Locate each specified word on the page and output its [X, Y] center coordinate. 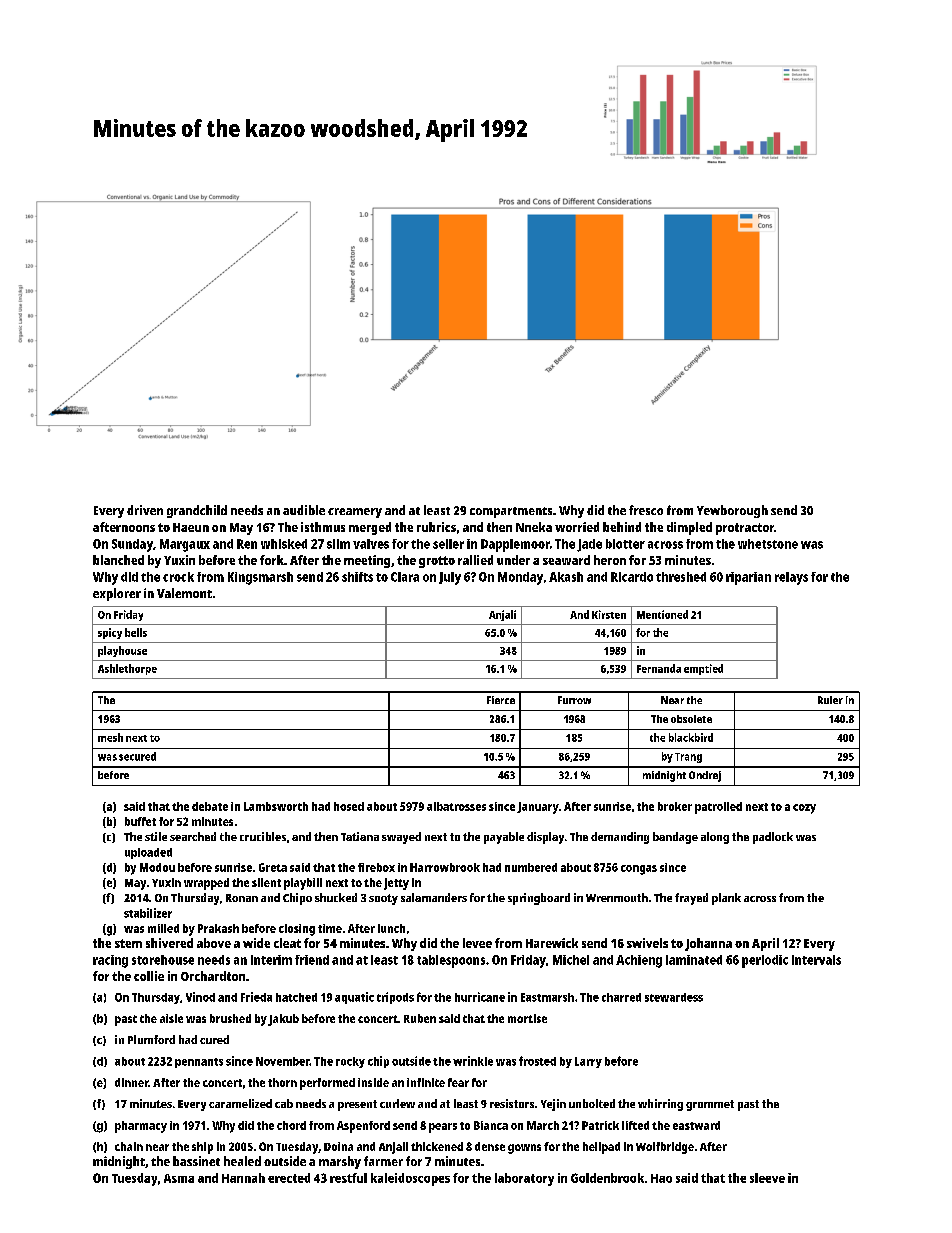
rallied [475, 560]
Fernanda [659, 668]
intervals [816, 960]
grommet [710, 1105]
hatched [296, 997]
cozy [804, 809]
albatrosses [456, 806]
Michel [571, 960]
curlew [397, 1103]
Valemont [184, 593]
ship [202, 1148]
